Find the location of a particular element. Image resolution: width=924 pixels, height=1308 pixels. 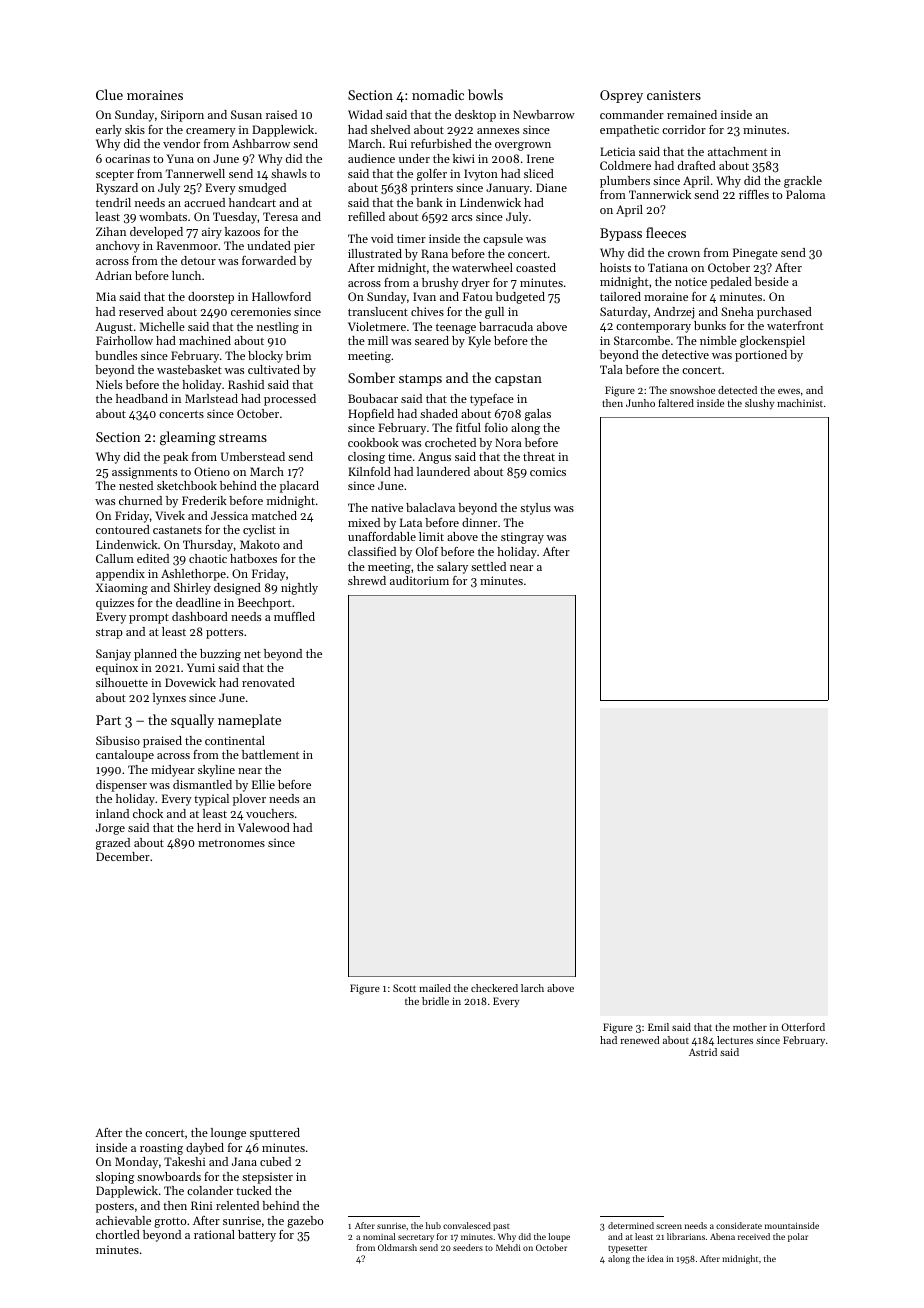

quizzes is located at coordinates (115, 604).
